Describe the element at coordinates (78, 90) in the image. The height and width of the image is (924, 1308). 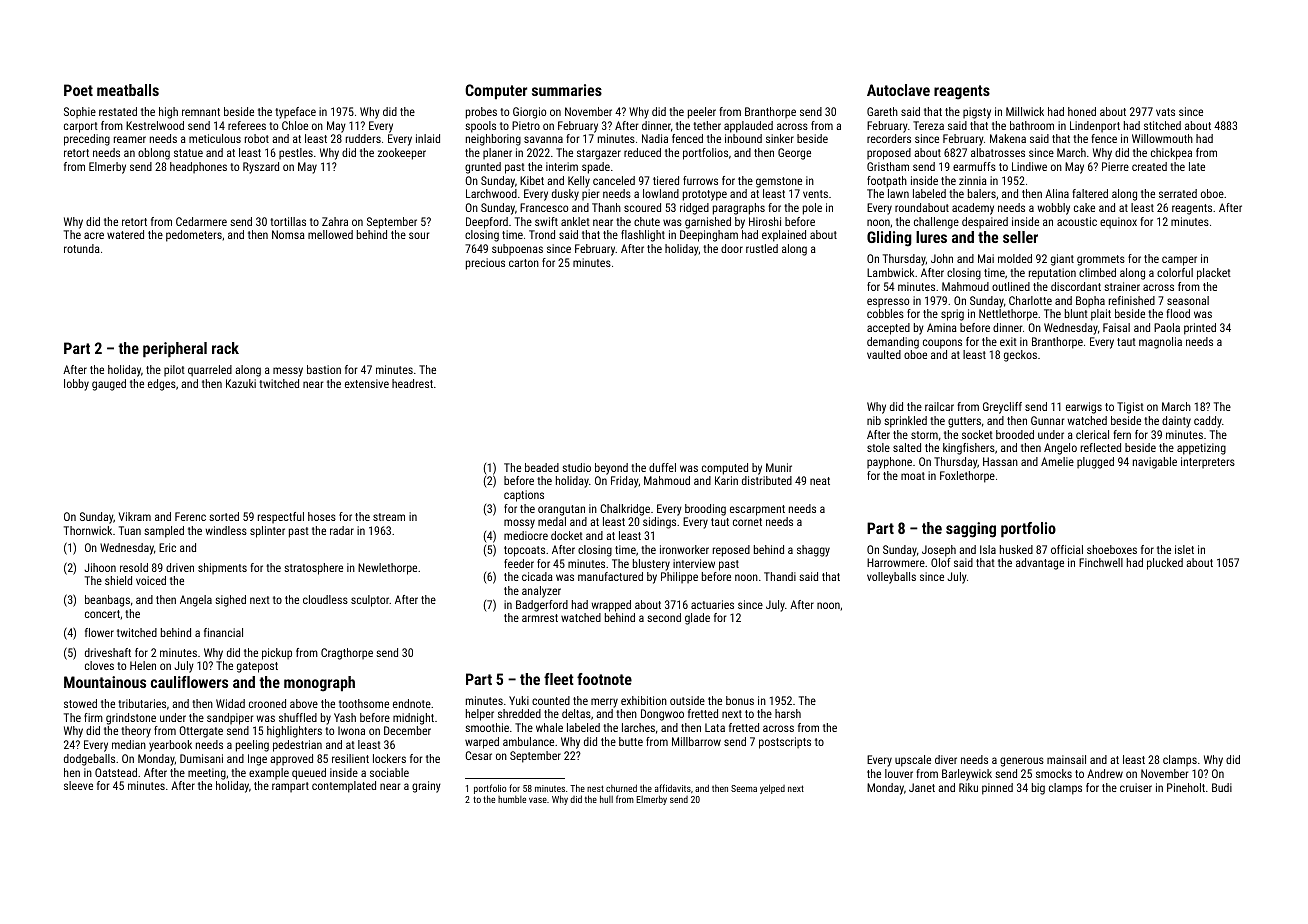
I see `Poet` at that location.
